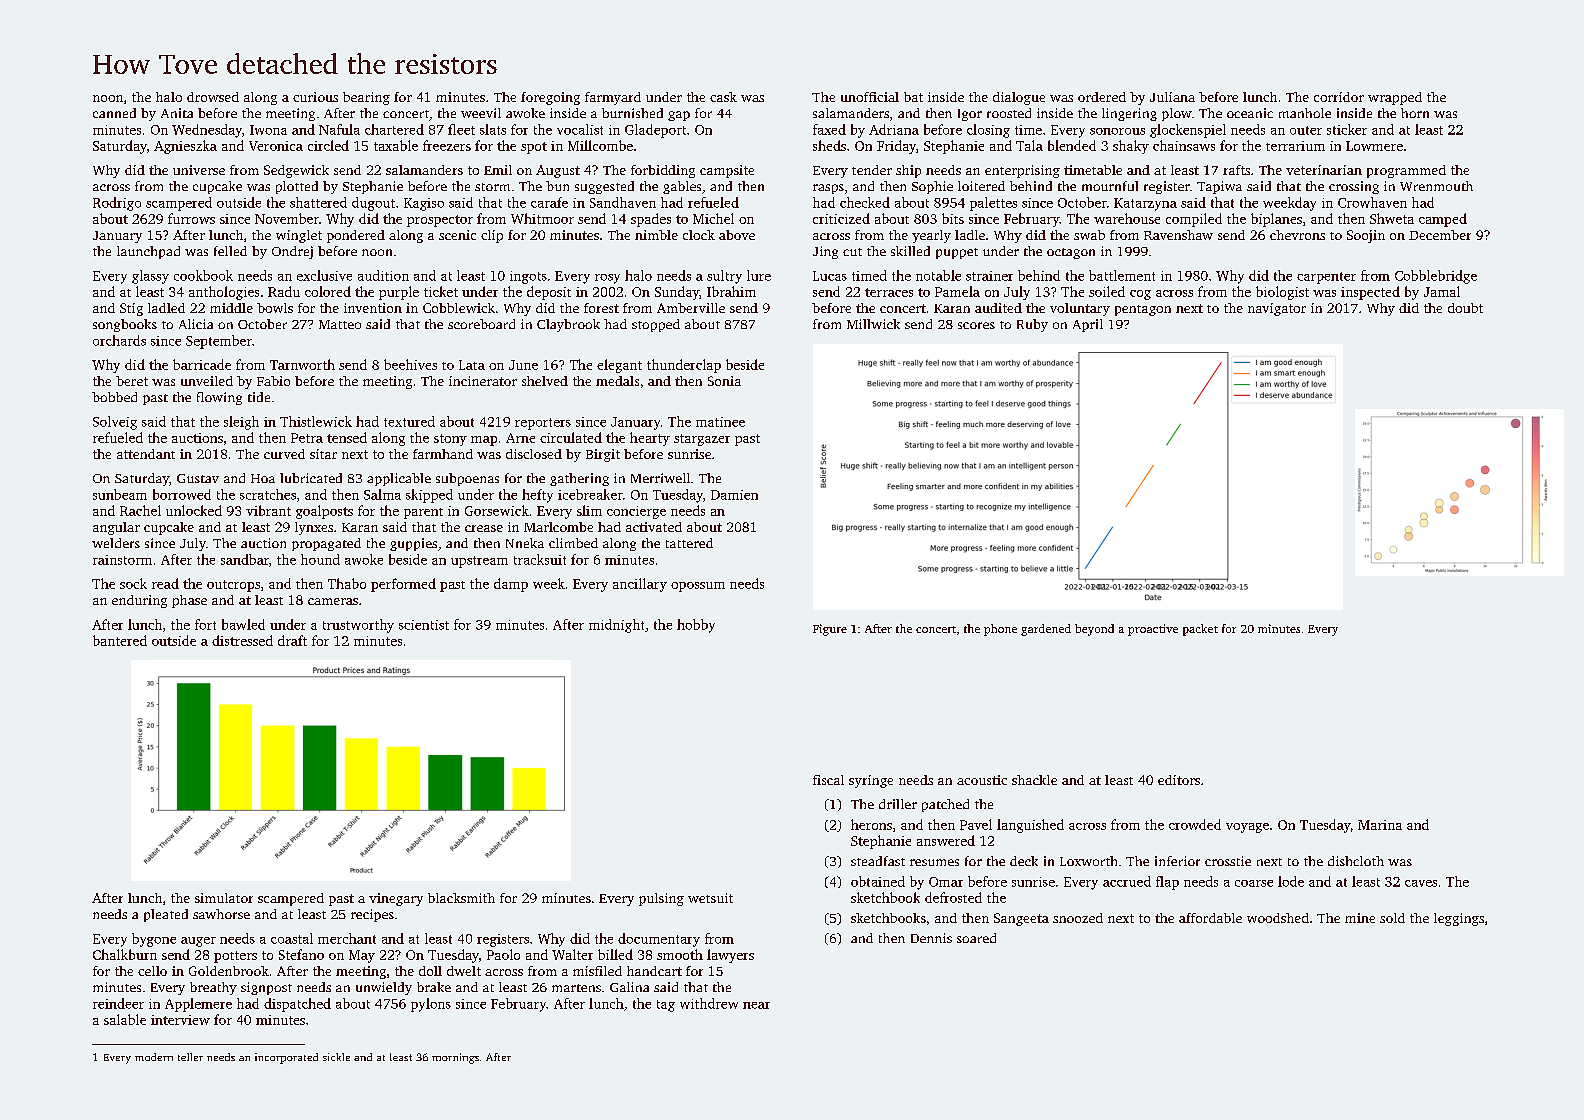 Image resolution: width=1584 pixels, height=1120 pixels. Describe the element at coordinates (756, 1005) in the screenshot. I see `near` at that location.
